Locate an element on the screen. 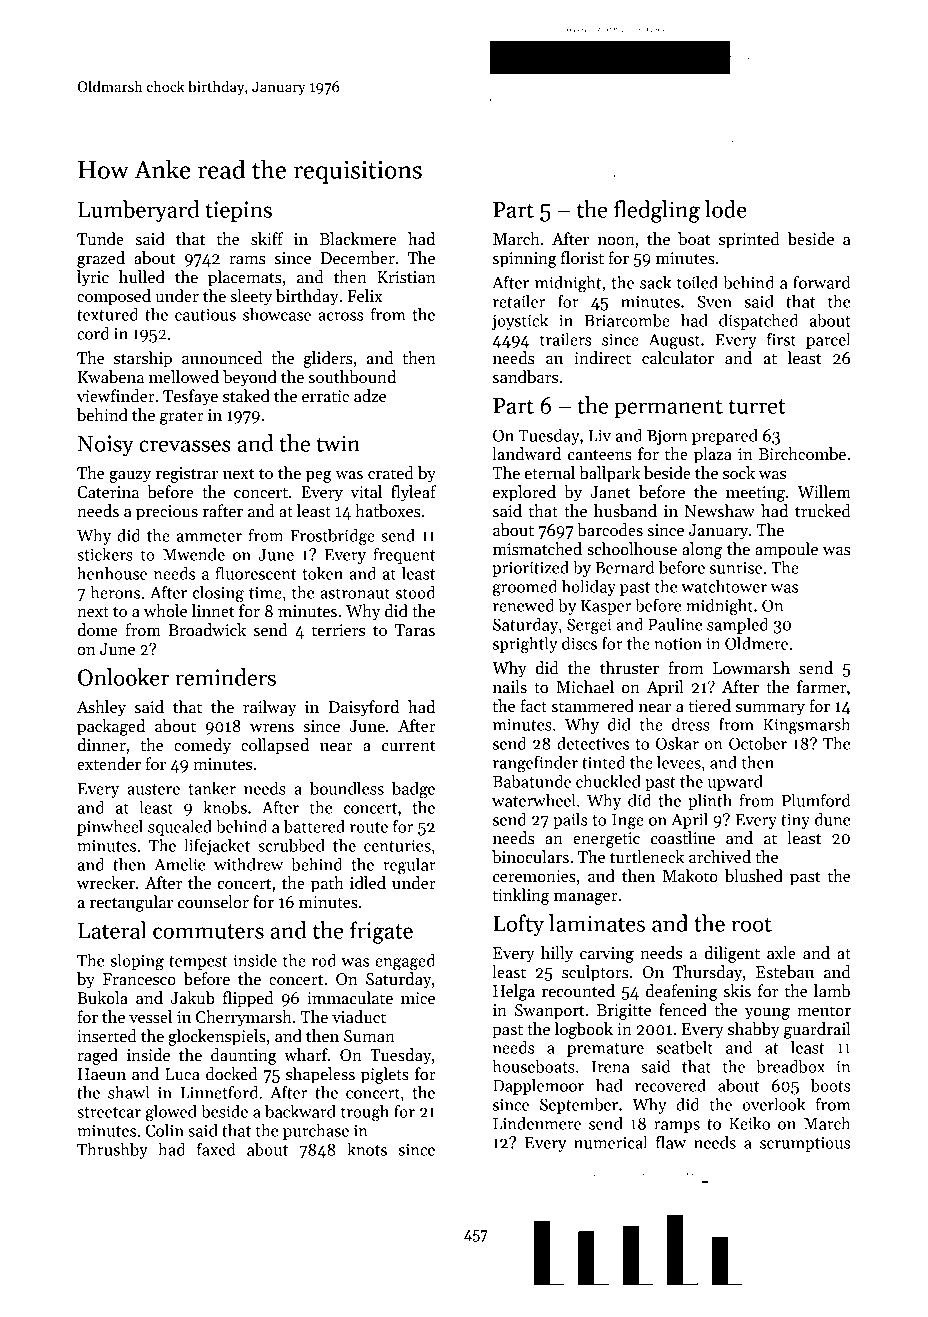 The image size is (928, 1317). Lindenmere is located at coordinates (537, 1123).
